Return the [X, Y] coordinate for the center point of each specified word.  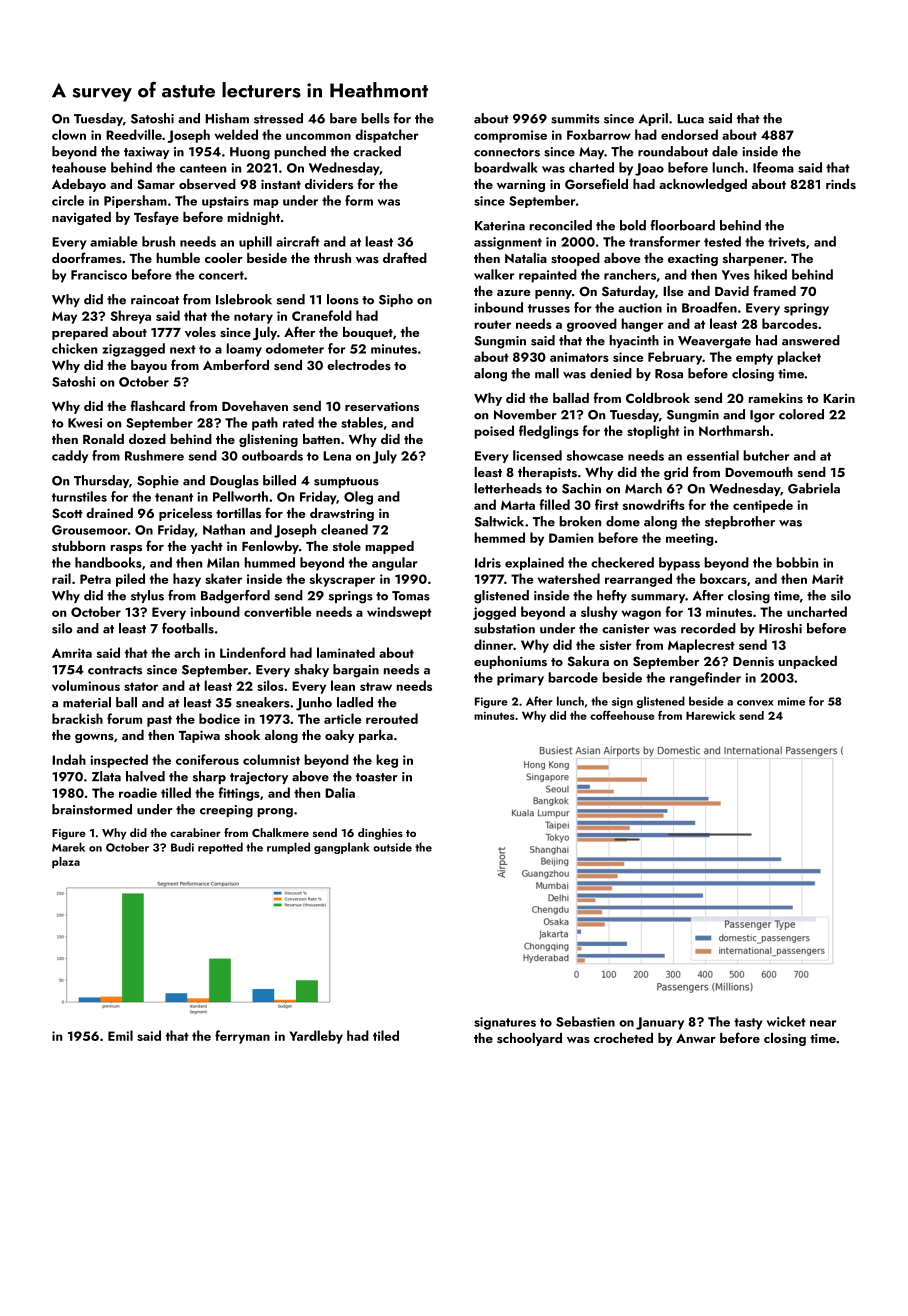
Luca [690, 119]
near [823, 1023]
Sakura [588, 661]
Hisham [227, 118]
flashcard [157, 405]
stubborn [78, 546]
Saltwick [499, 521]
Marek [68, 847]
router [493, 324]
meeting [689, 539]
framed [774, 290]
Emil [120, 1035]
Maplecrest [701, 646]
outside [392, 847]
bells [375, 118]
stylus [147, 596]
